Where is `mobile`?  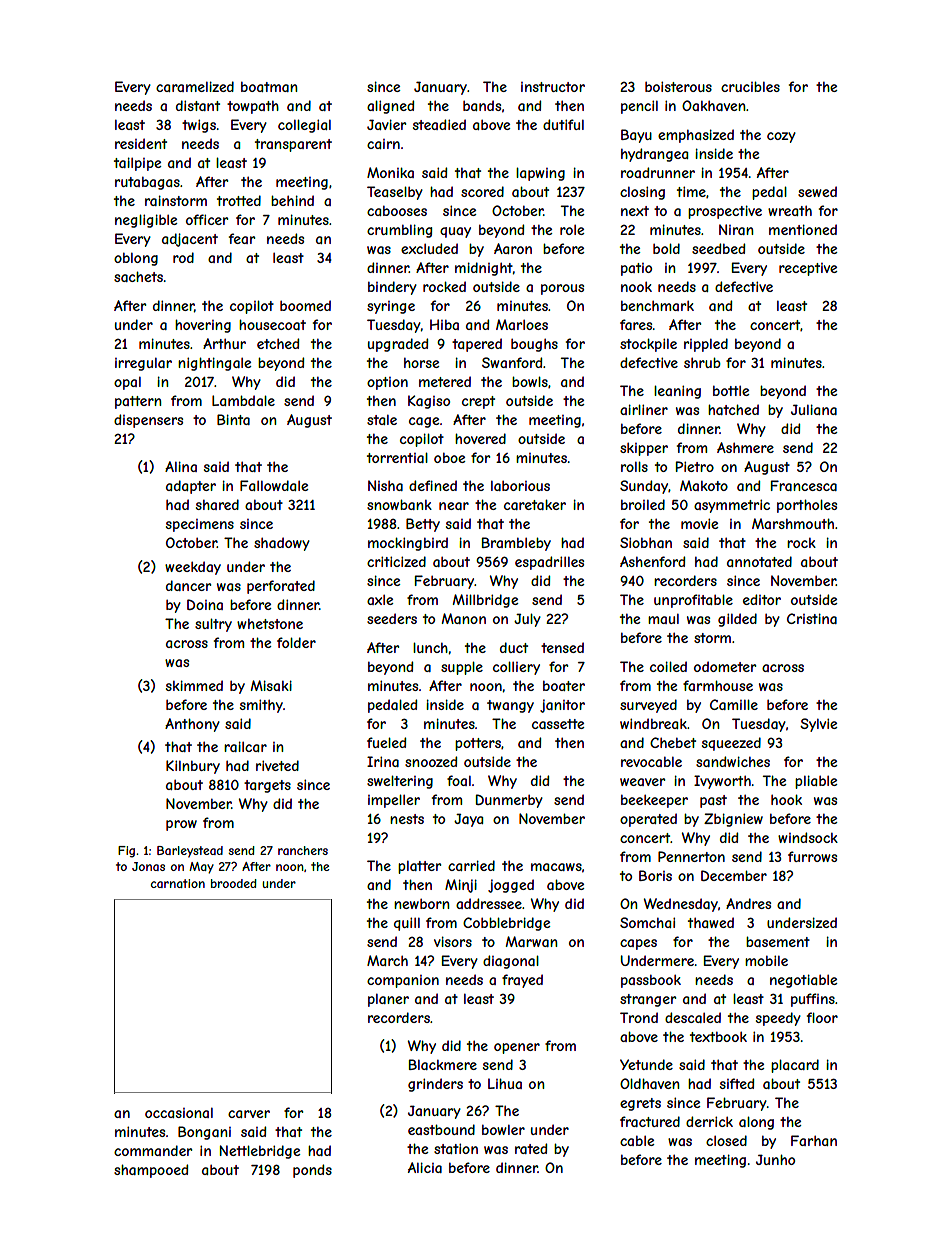 mobile is located at coordinates (766, 960).
